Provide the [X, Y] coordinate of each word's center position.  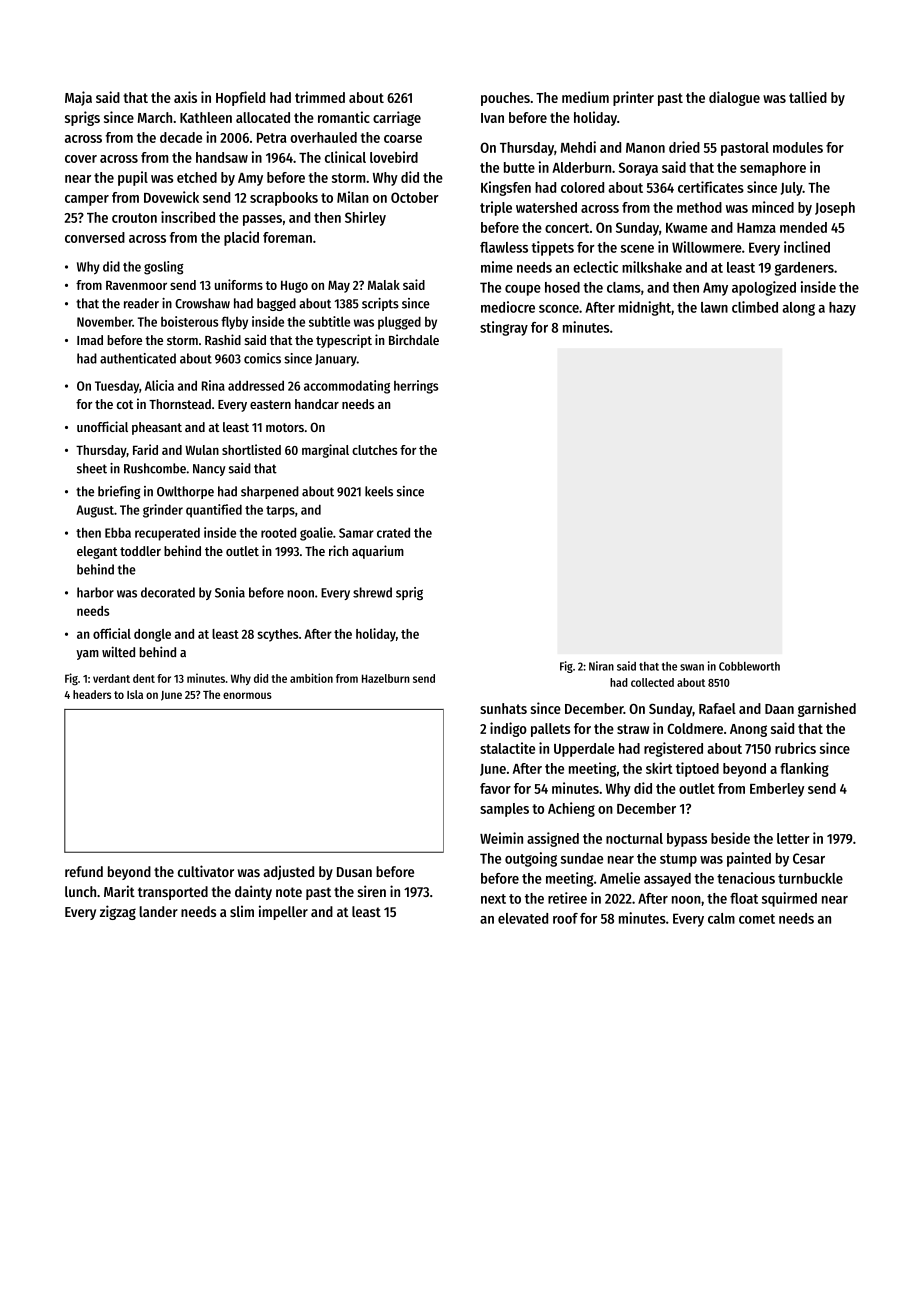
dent [144, 678]
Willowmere [707, 247]
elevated [523, 918]
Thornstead [180, 404]
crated [393, 533]
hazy [842, 309]
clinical [345, 157]
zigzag [118, 912]
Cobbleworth [749, 666]
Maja [78, 98]
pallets [550, 730]
